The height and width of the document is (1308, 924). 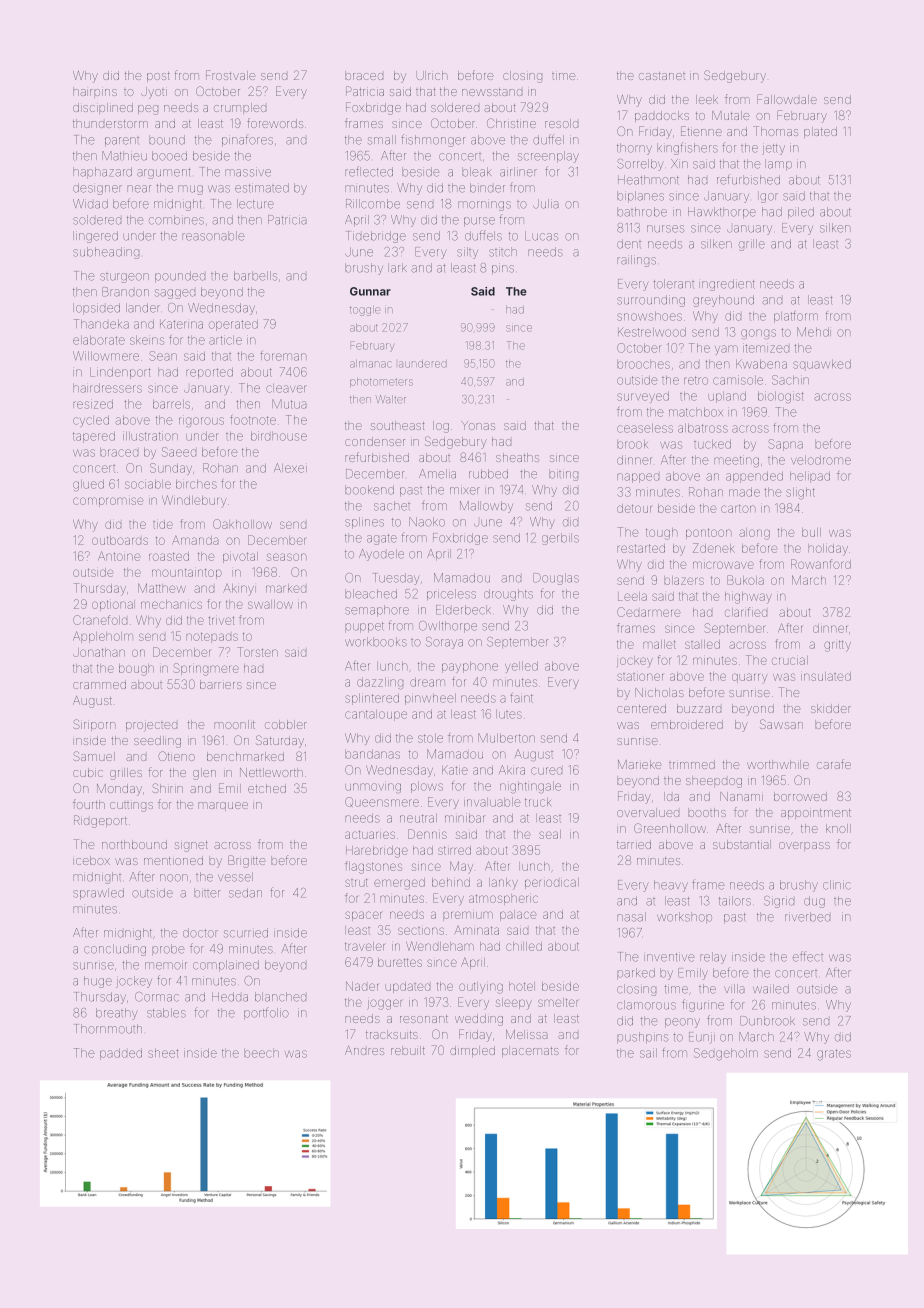 What do you see at coordinates (100, 821) in the document?
I see `Ridgeport` at bounding box center [100, 821].
